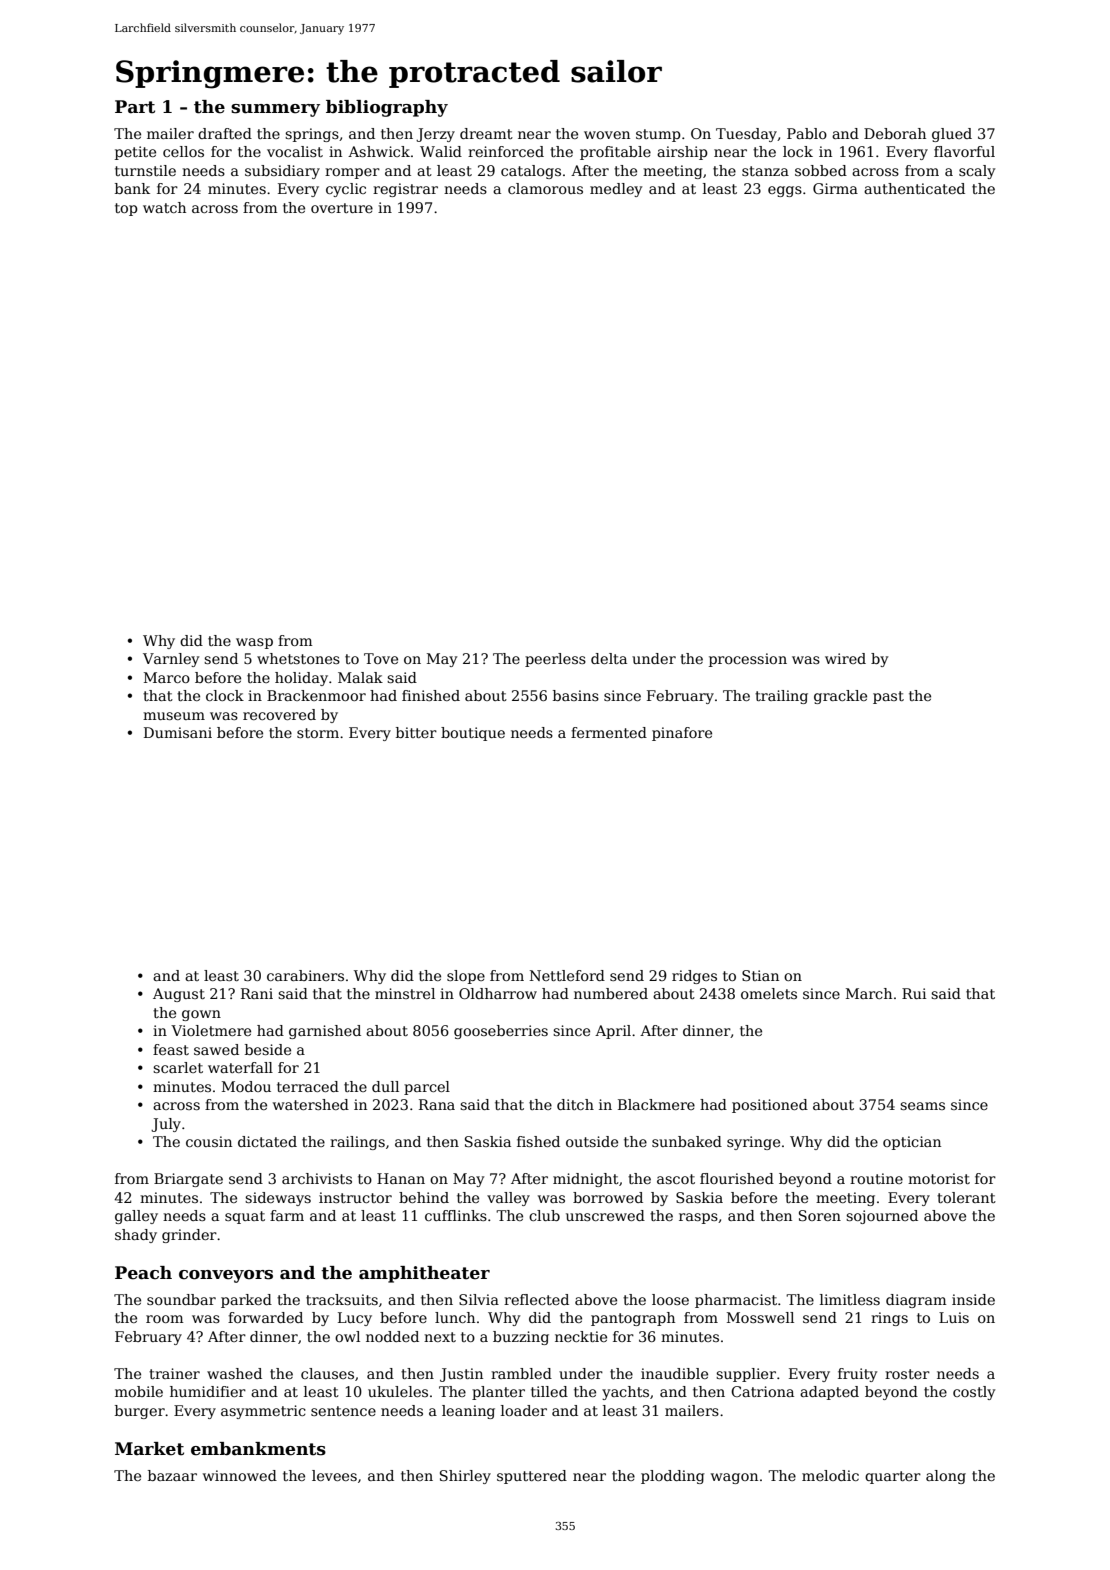 Image resolution: width=1110 pixels, height=1570 pixels. I want to click on Soren, so click(820, 1215).
